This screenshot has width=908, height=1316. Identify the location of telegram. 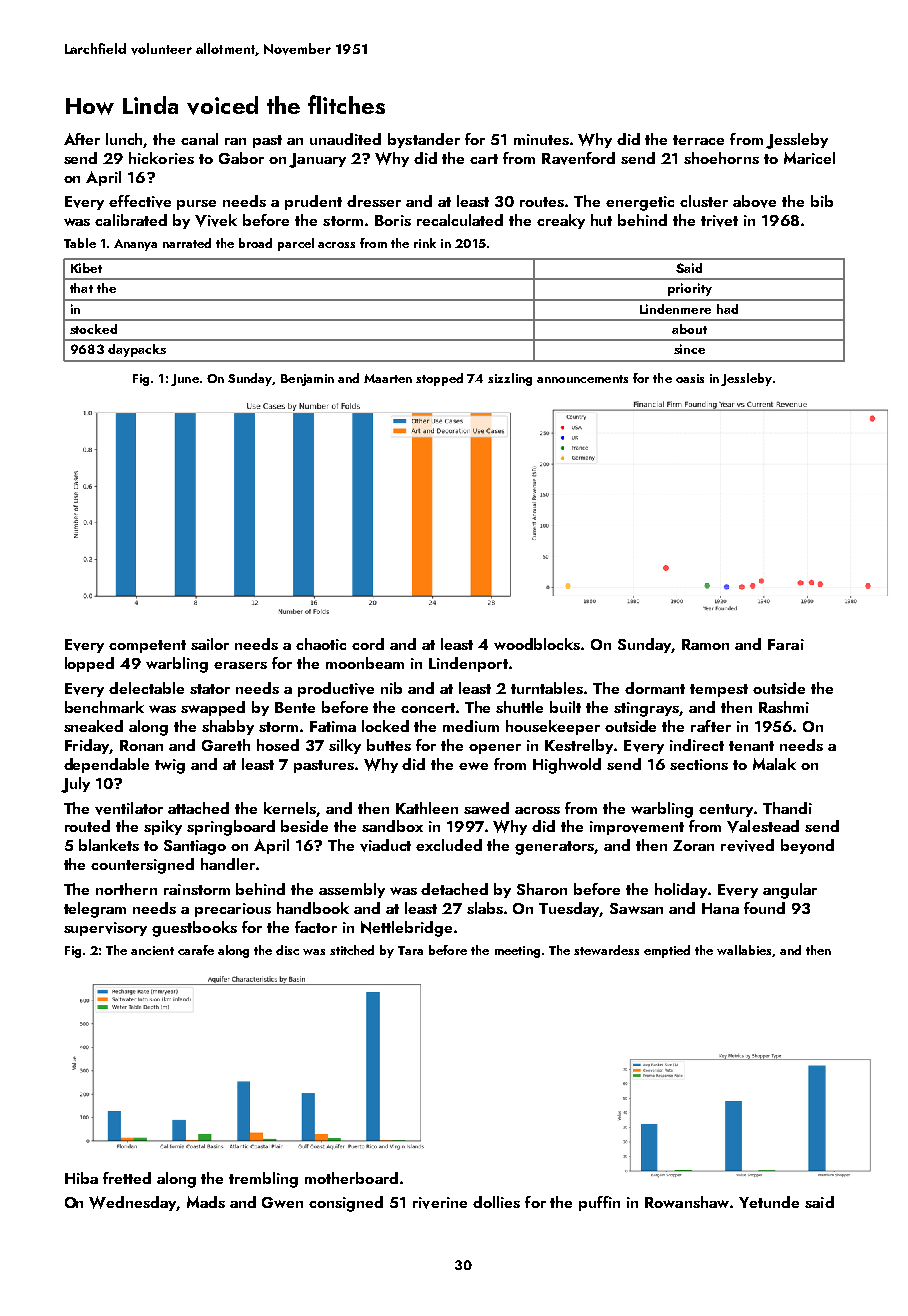
(95, 910).
